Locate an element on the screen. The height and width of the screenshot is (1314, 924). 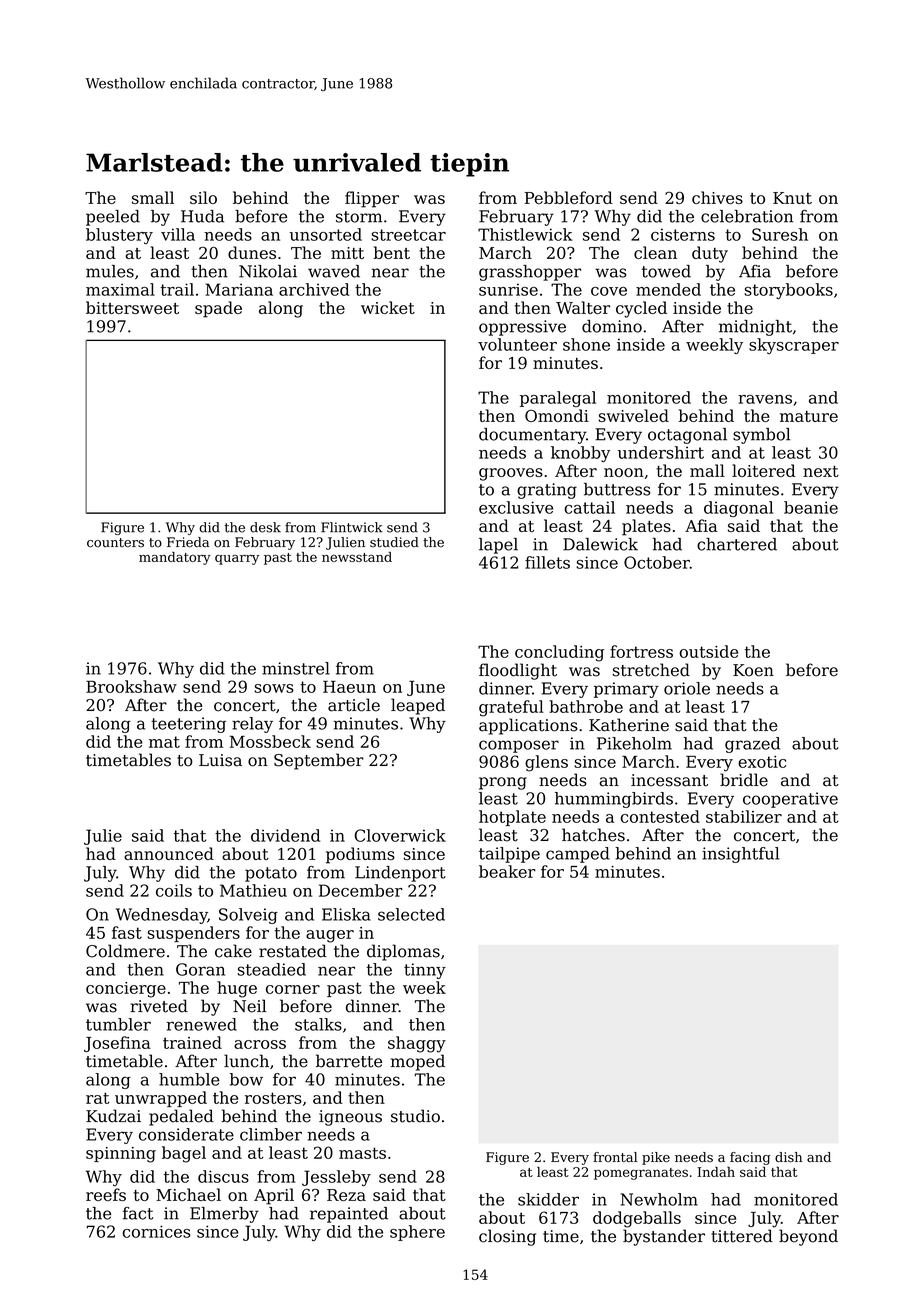
grasshopper is located at coordinates (530, 273).
